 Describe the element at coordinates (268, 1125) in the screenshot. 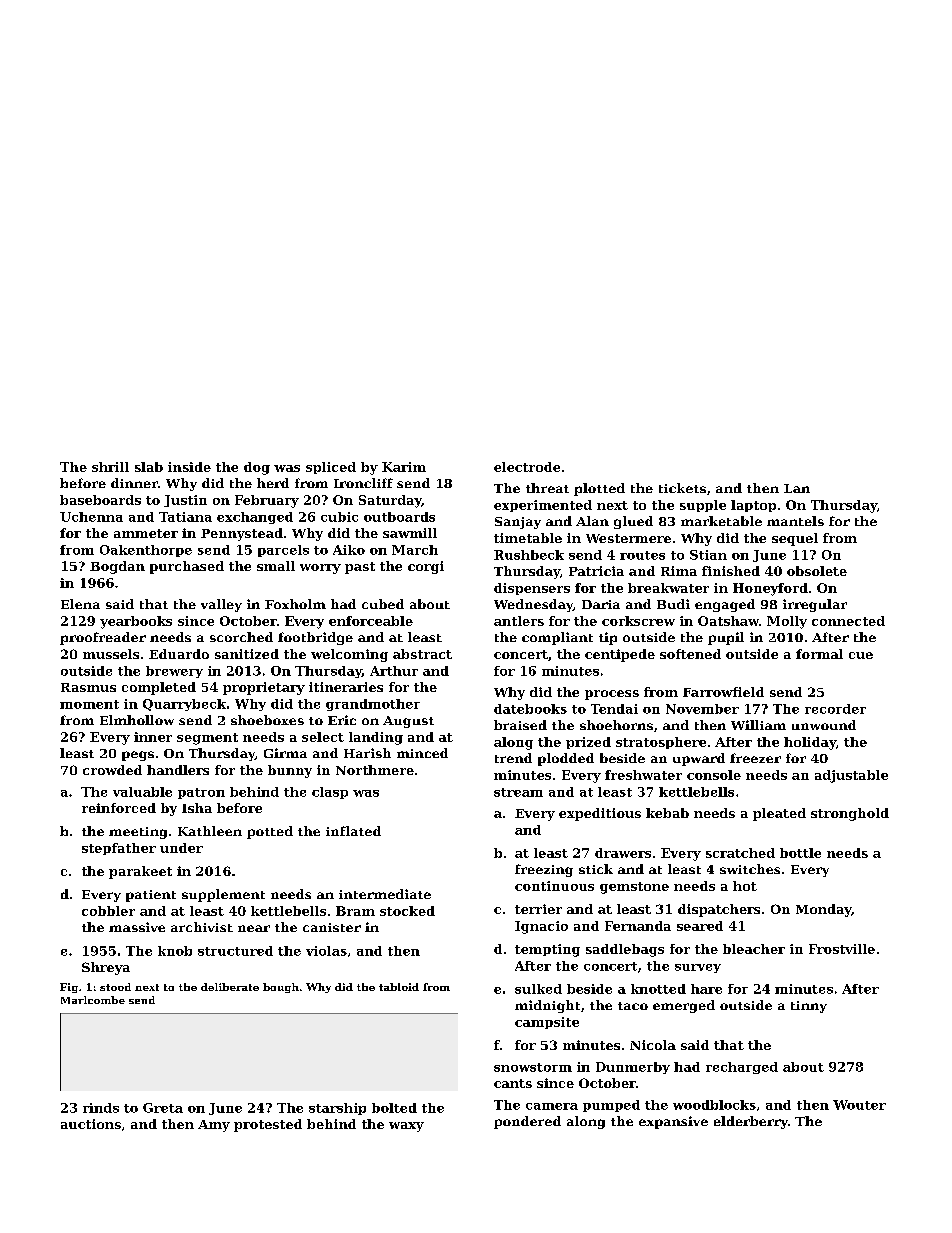

I see `protested` at that location.
